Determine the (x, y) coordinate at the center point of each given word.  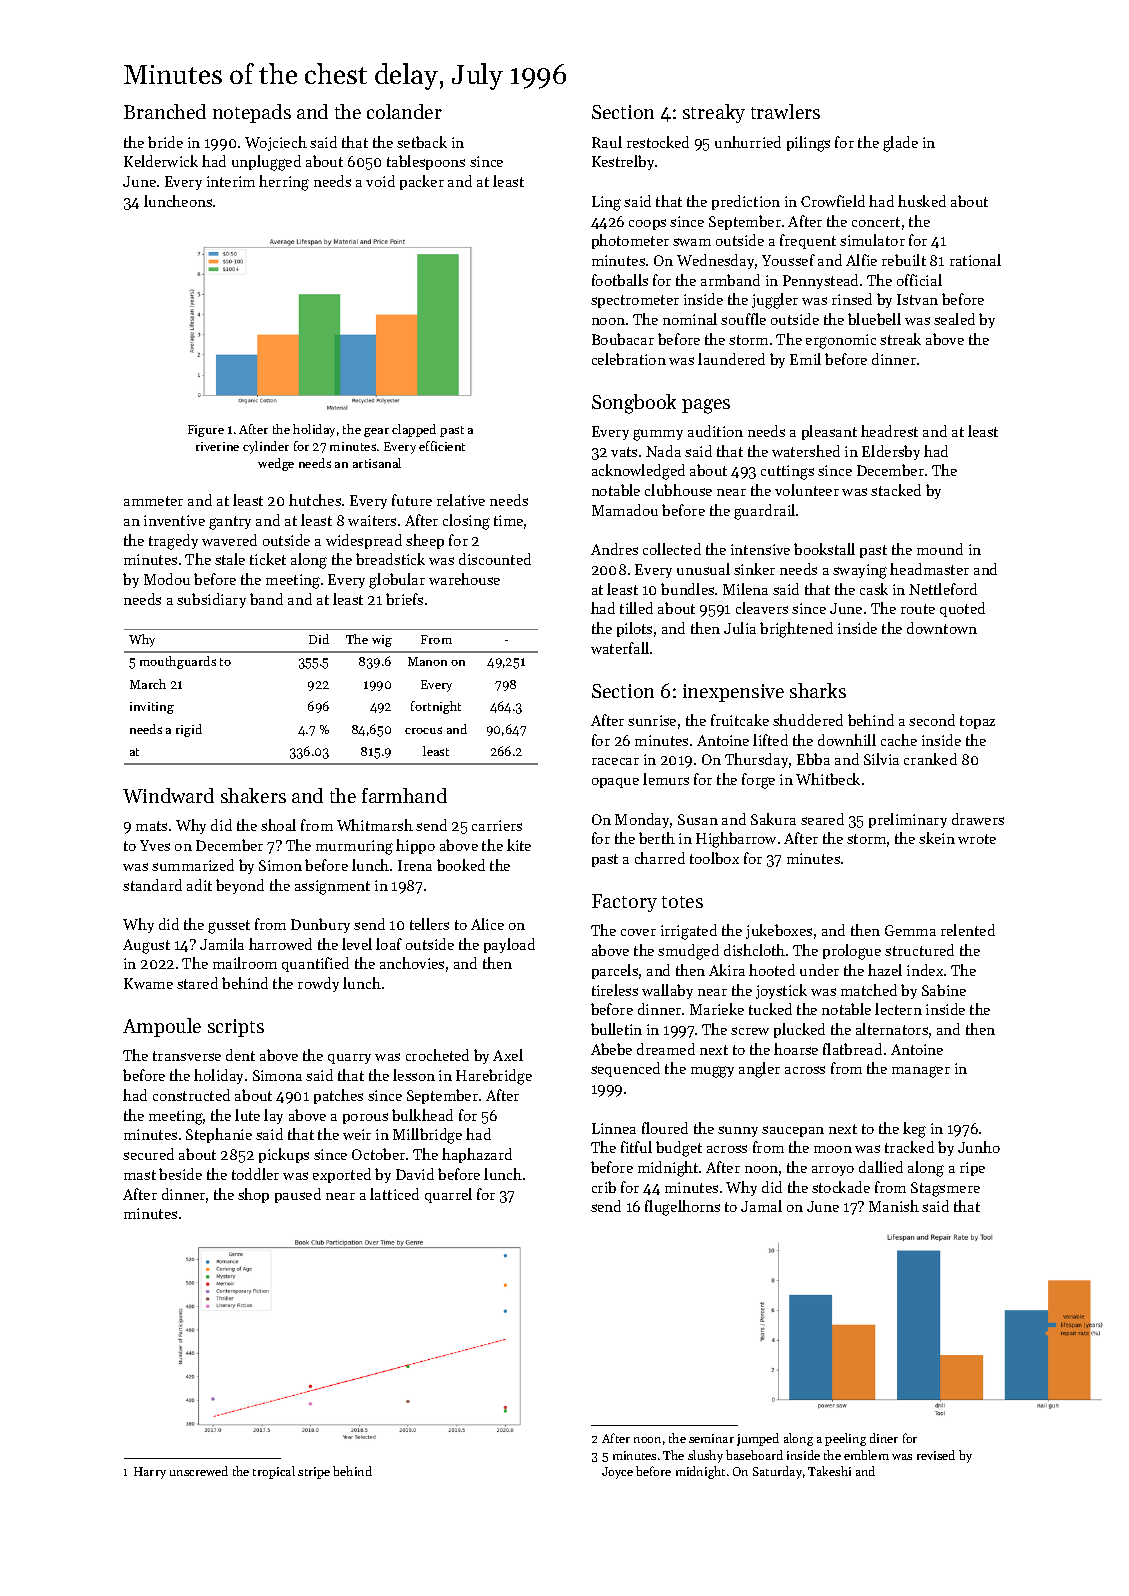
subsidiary (211, 600)
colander (404, 111)
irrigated (689, 932)
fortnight (436, 707)
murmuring (354, 847)
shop (253, 1195)
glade (900, 144)
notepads (252, 113)
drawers (978, 819)
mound (940, 549)
